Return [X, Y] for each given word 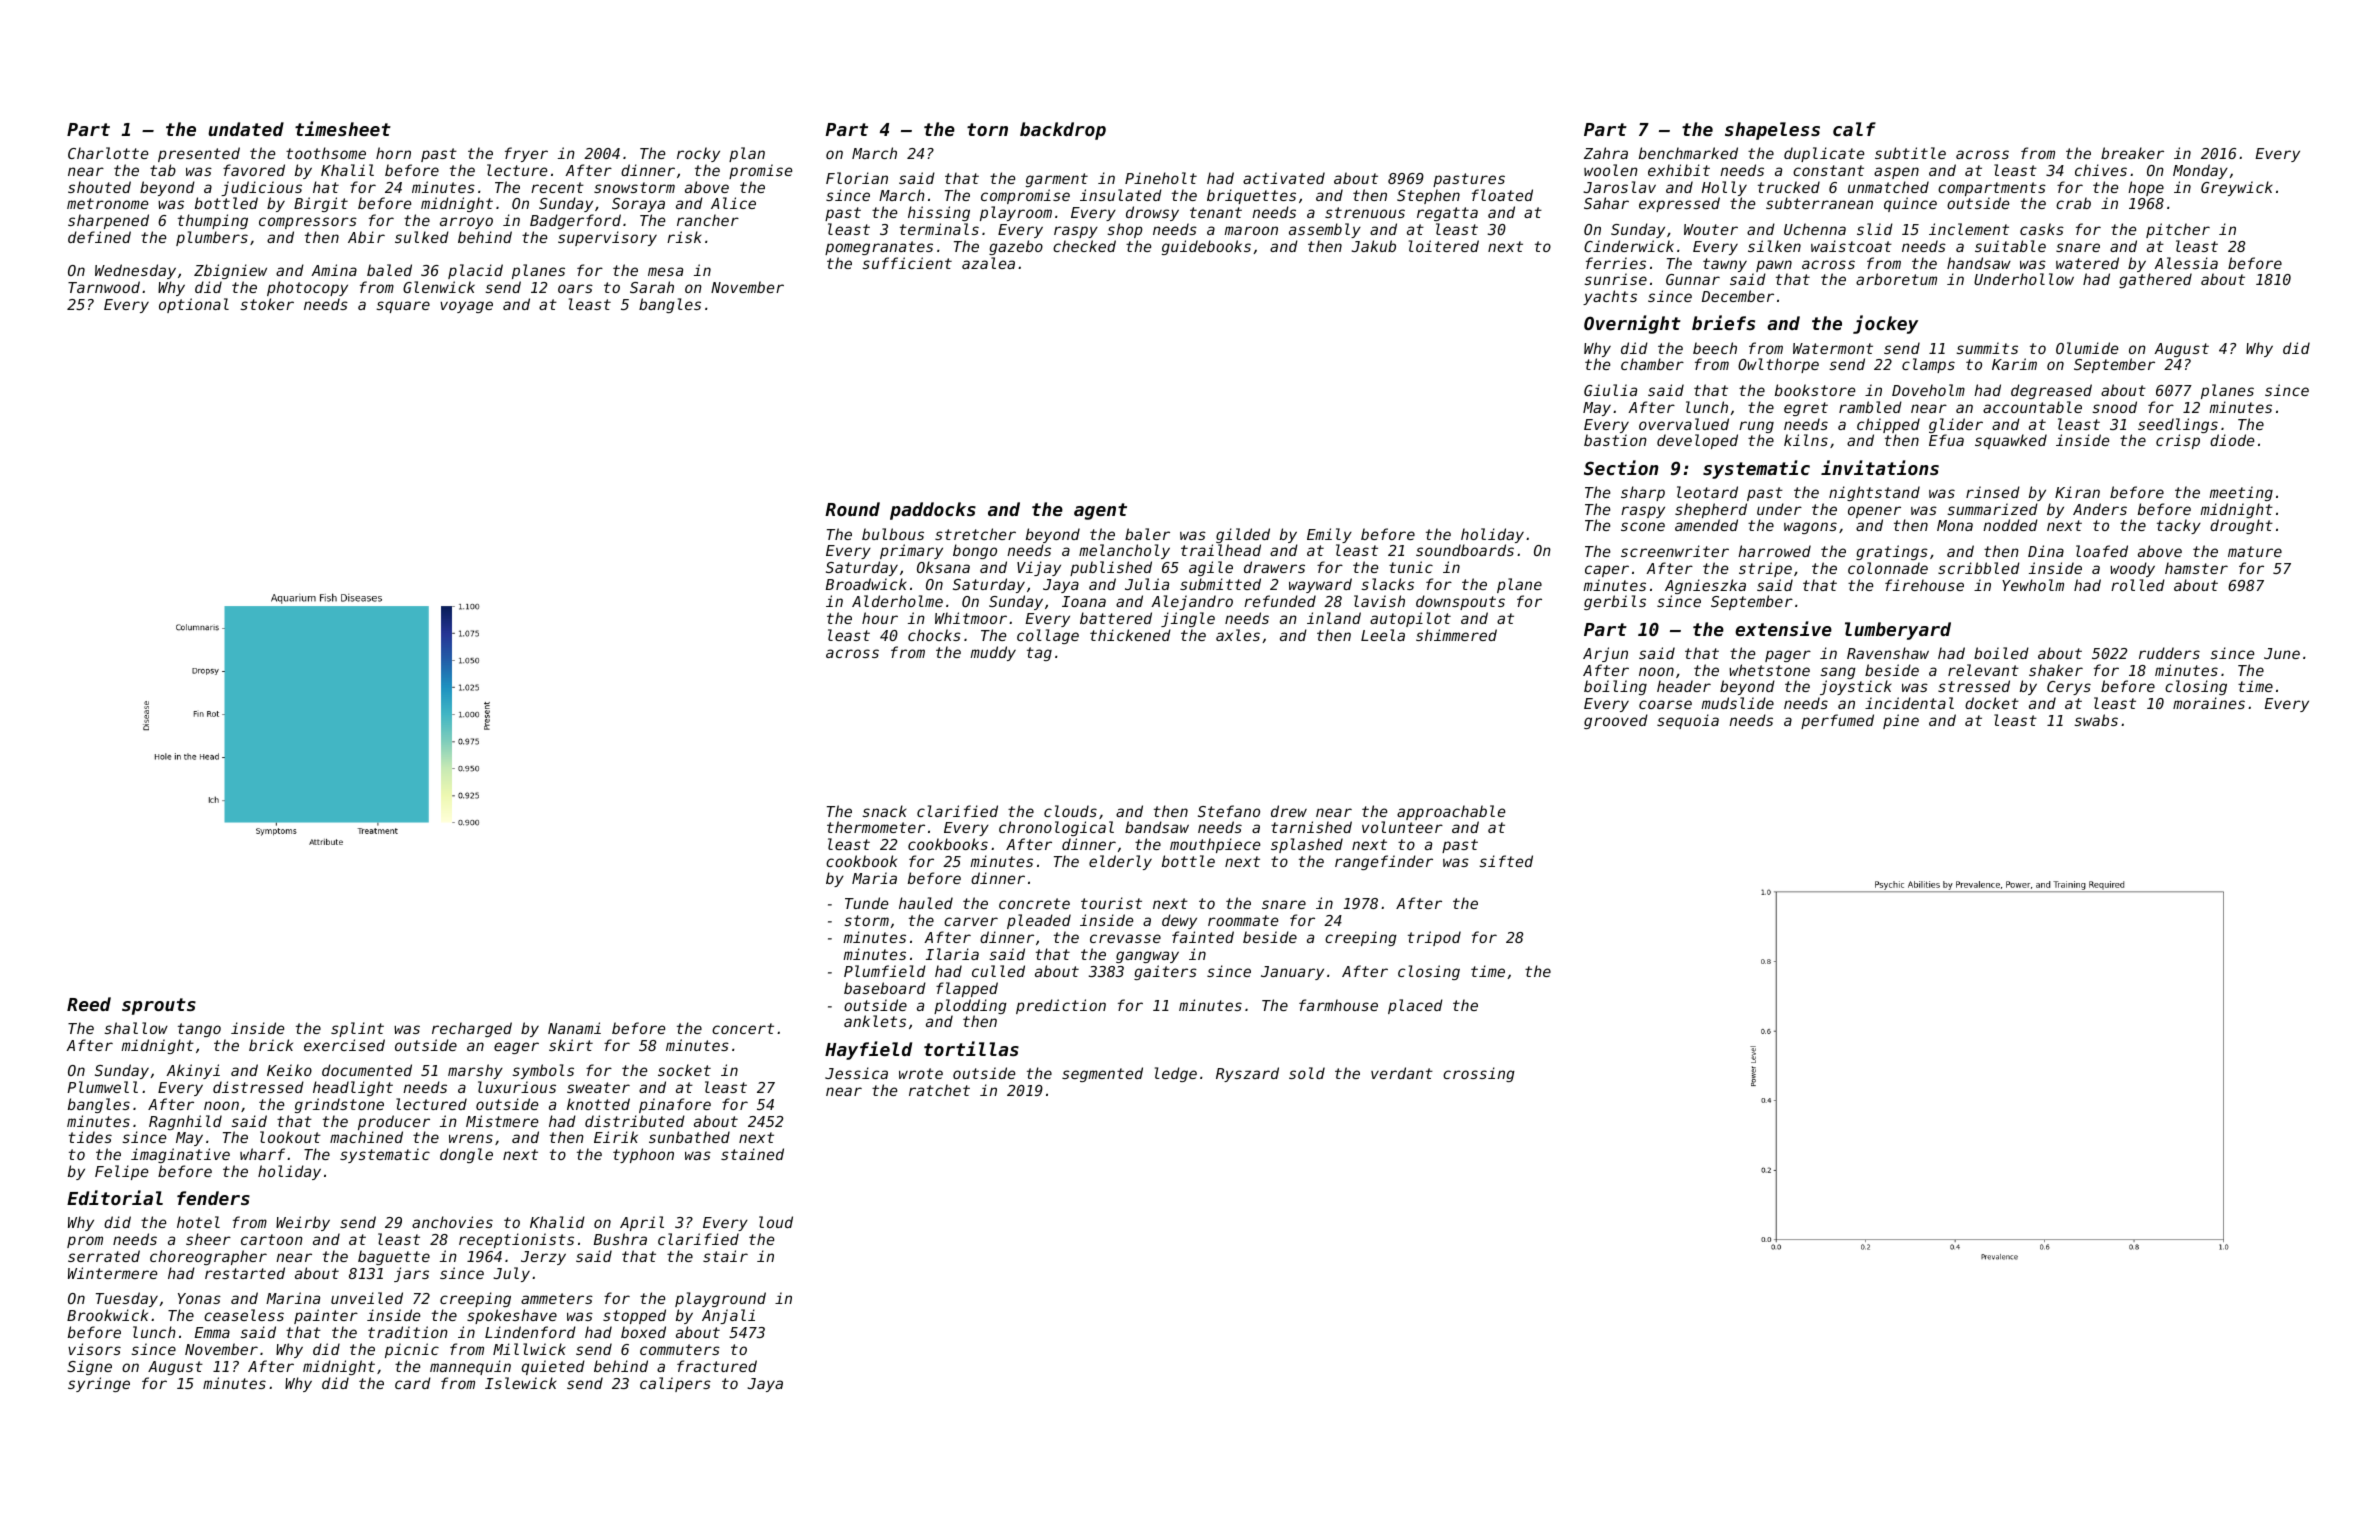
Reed [89, 1004]
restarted [245, 1273]
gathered [2155, 280]
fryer [526, 154]
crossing [1479, 1074]
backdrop [1063, 131]
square [403, 307]
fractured [717, 1366]
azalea [988, 263]
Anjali [728, 1316]
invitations [1880, 467]
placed [1415, 1006]
